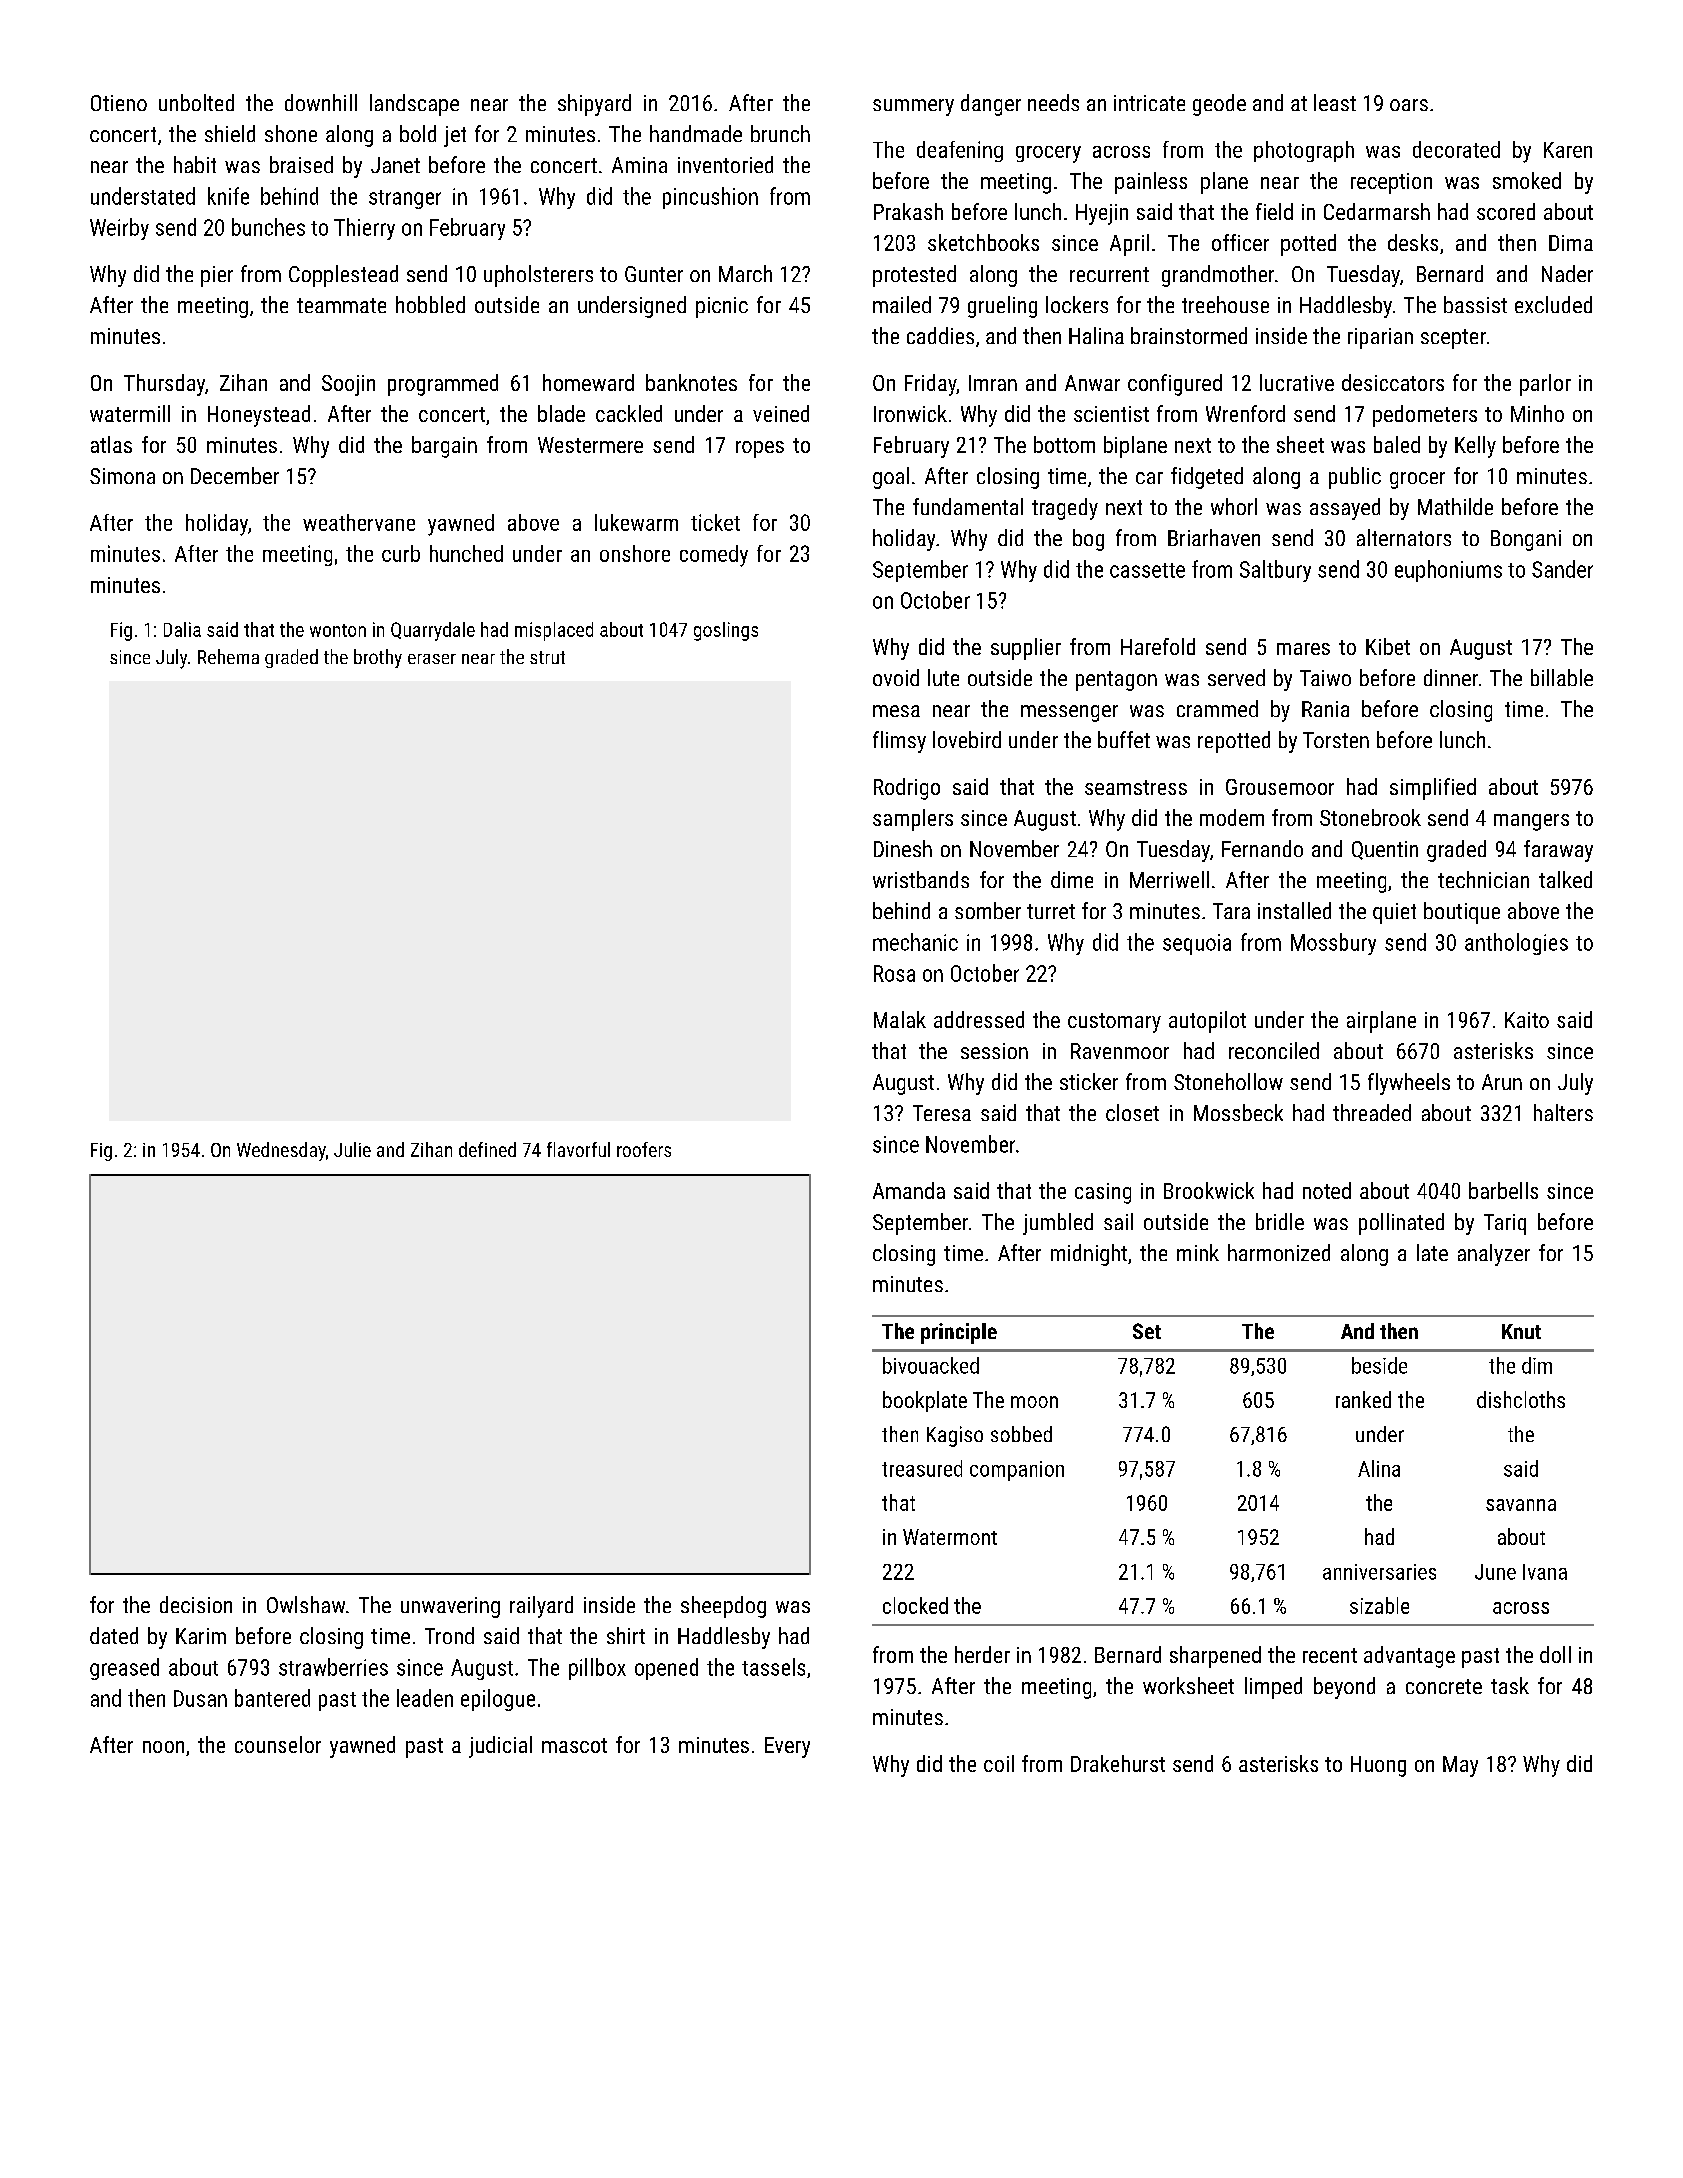 The image size is (1683, 2178). I want to click on wristbands, so click(921, 879).
